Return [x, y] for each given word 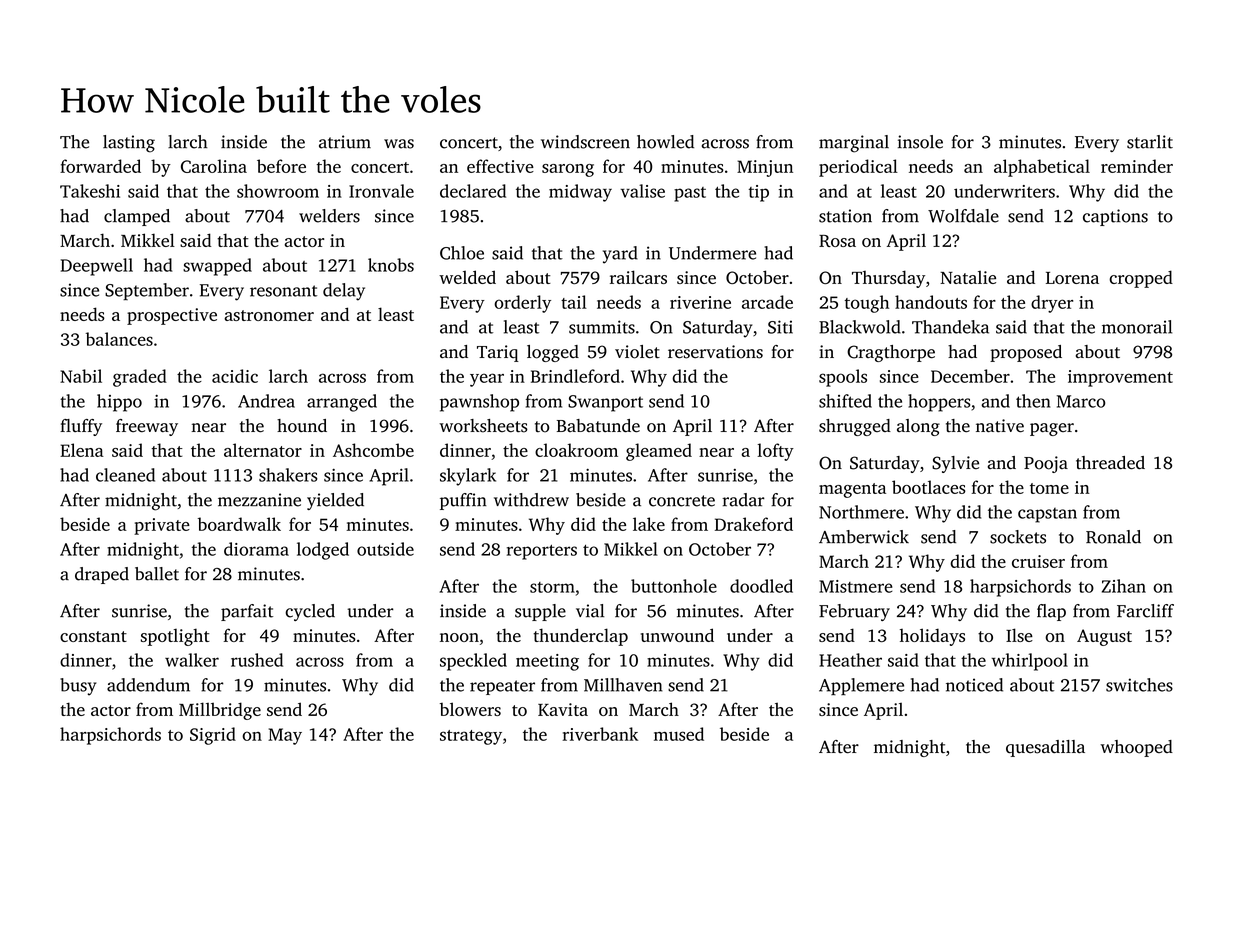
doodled [761, 586]
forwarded [100, 166]
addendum [148, 685]
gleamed [659, 452]
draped [102, 575]
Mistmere [855, 586]
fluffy [81, 427]
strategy [471, 737]
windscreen [585, 142]
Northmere [861, 512]
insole [920, 142]
